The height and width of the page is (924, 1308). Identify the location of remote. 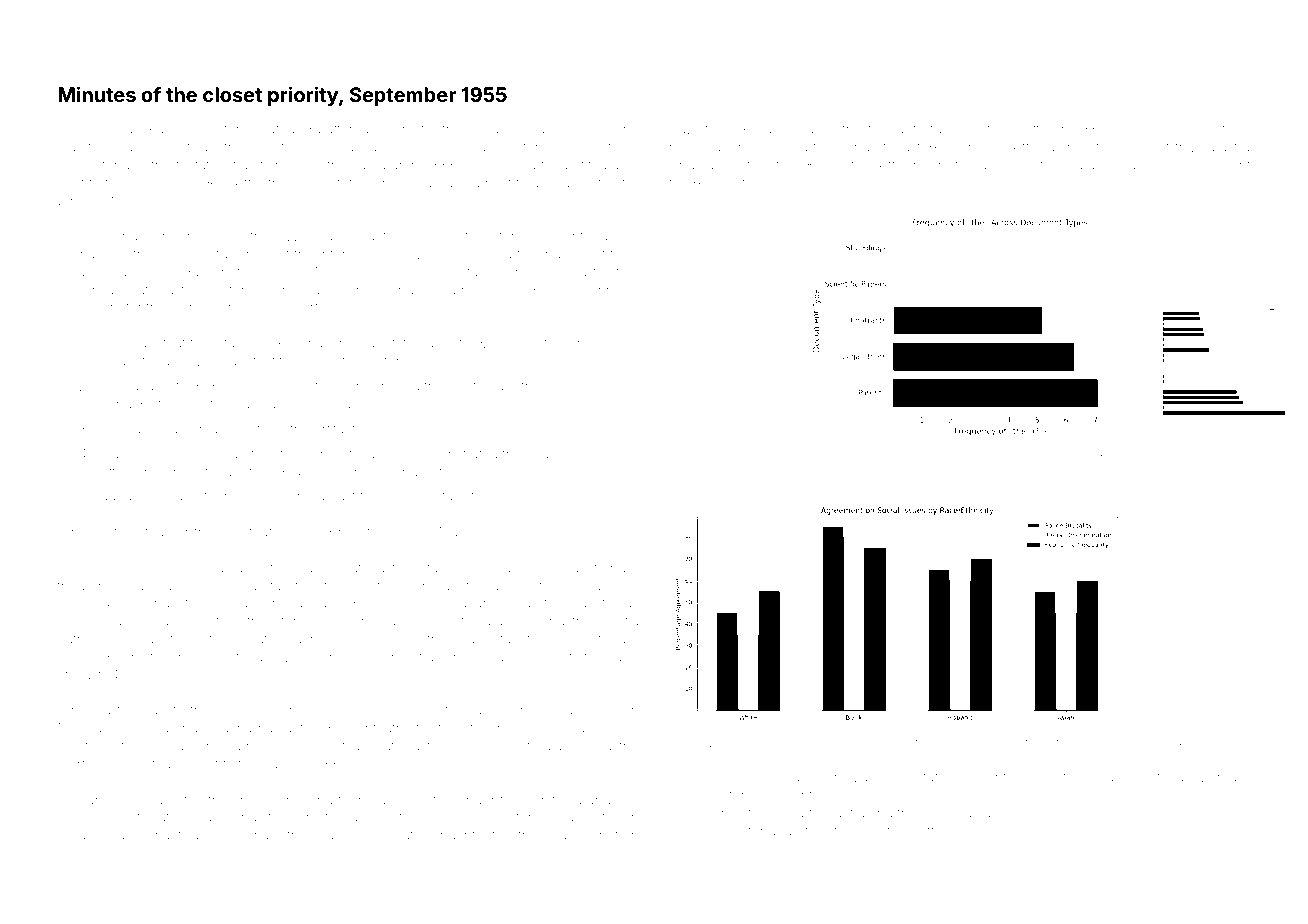
(1091, 458).
